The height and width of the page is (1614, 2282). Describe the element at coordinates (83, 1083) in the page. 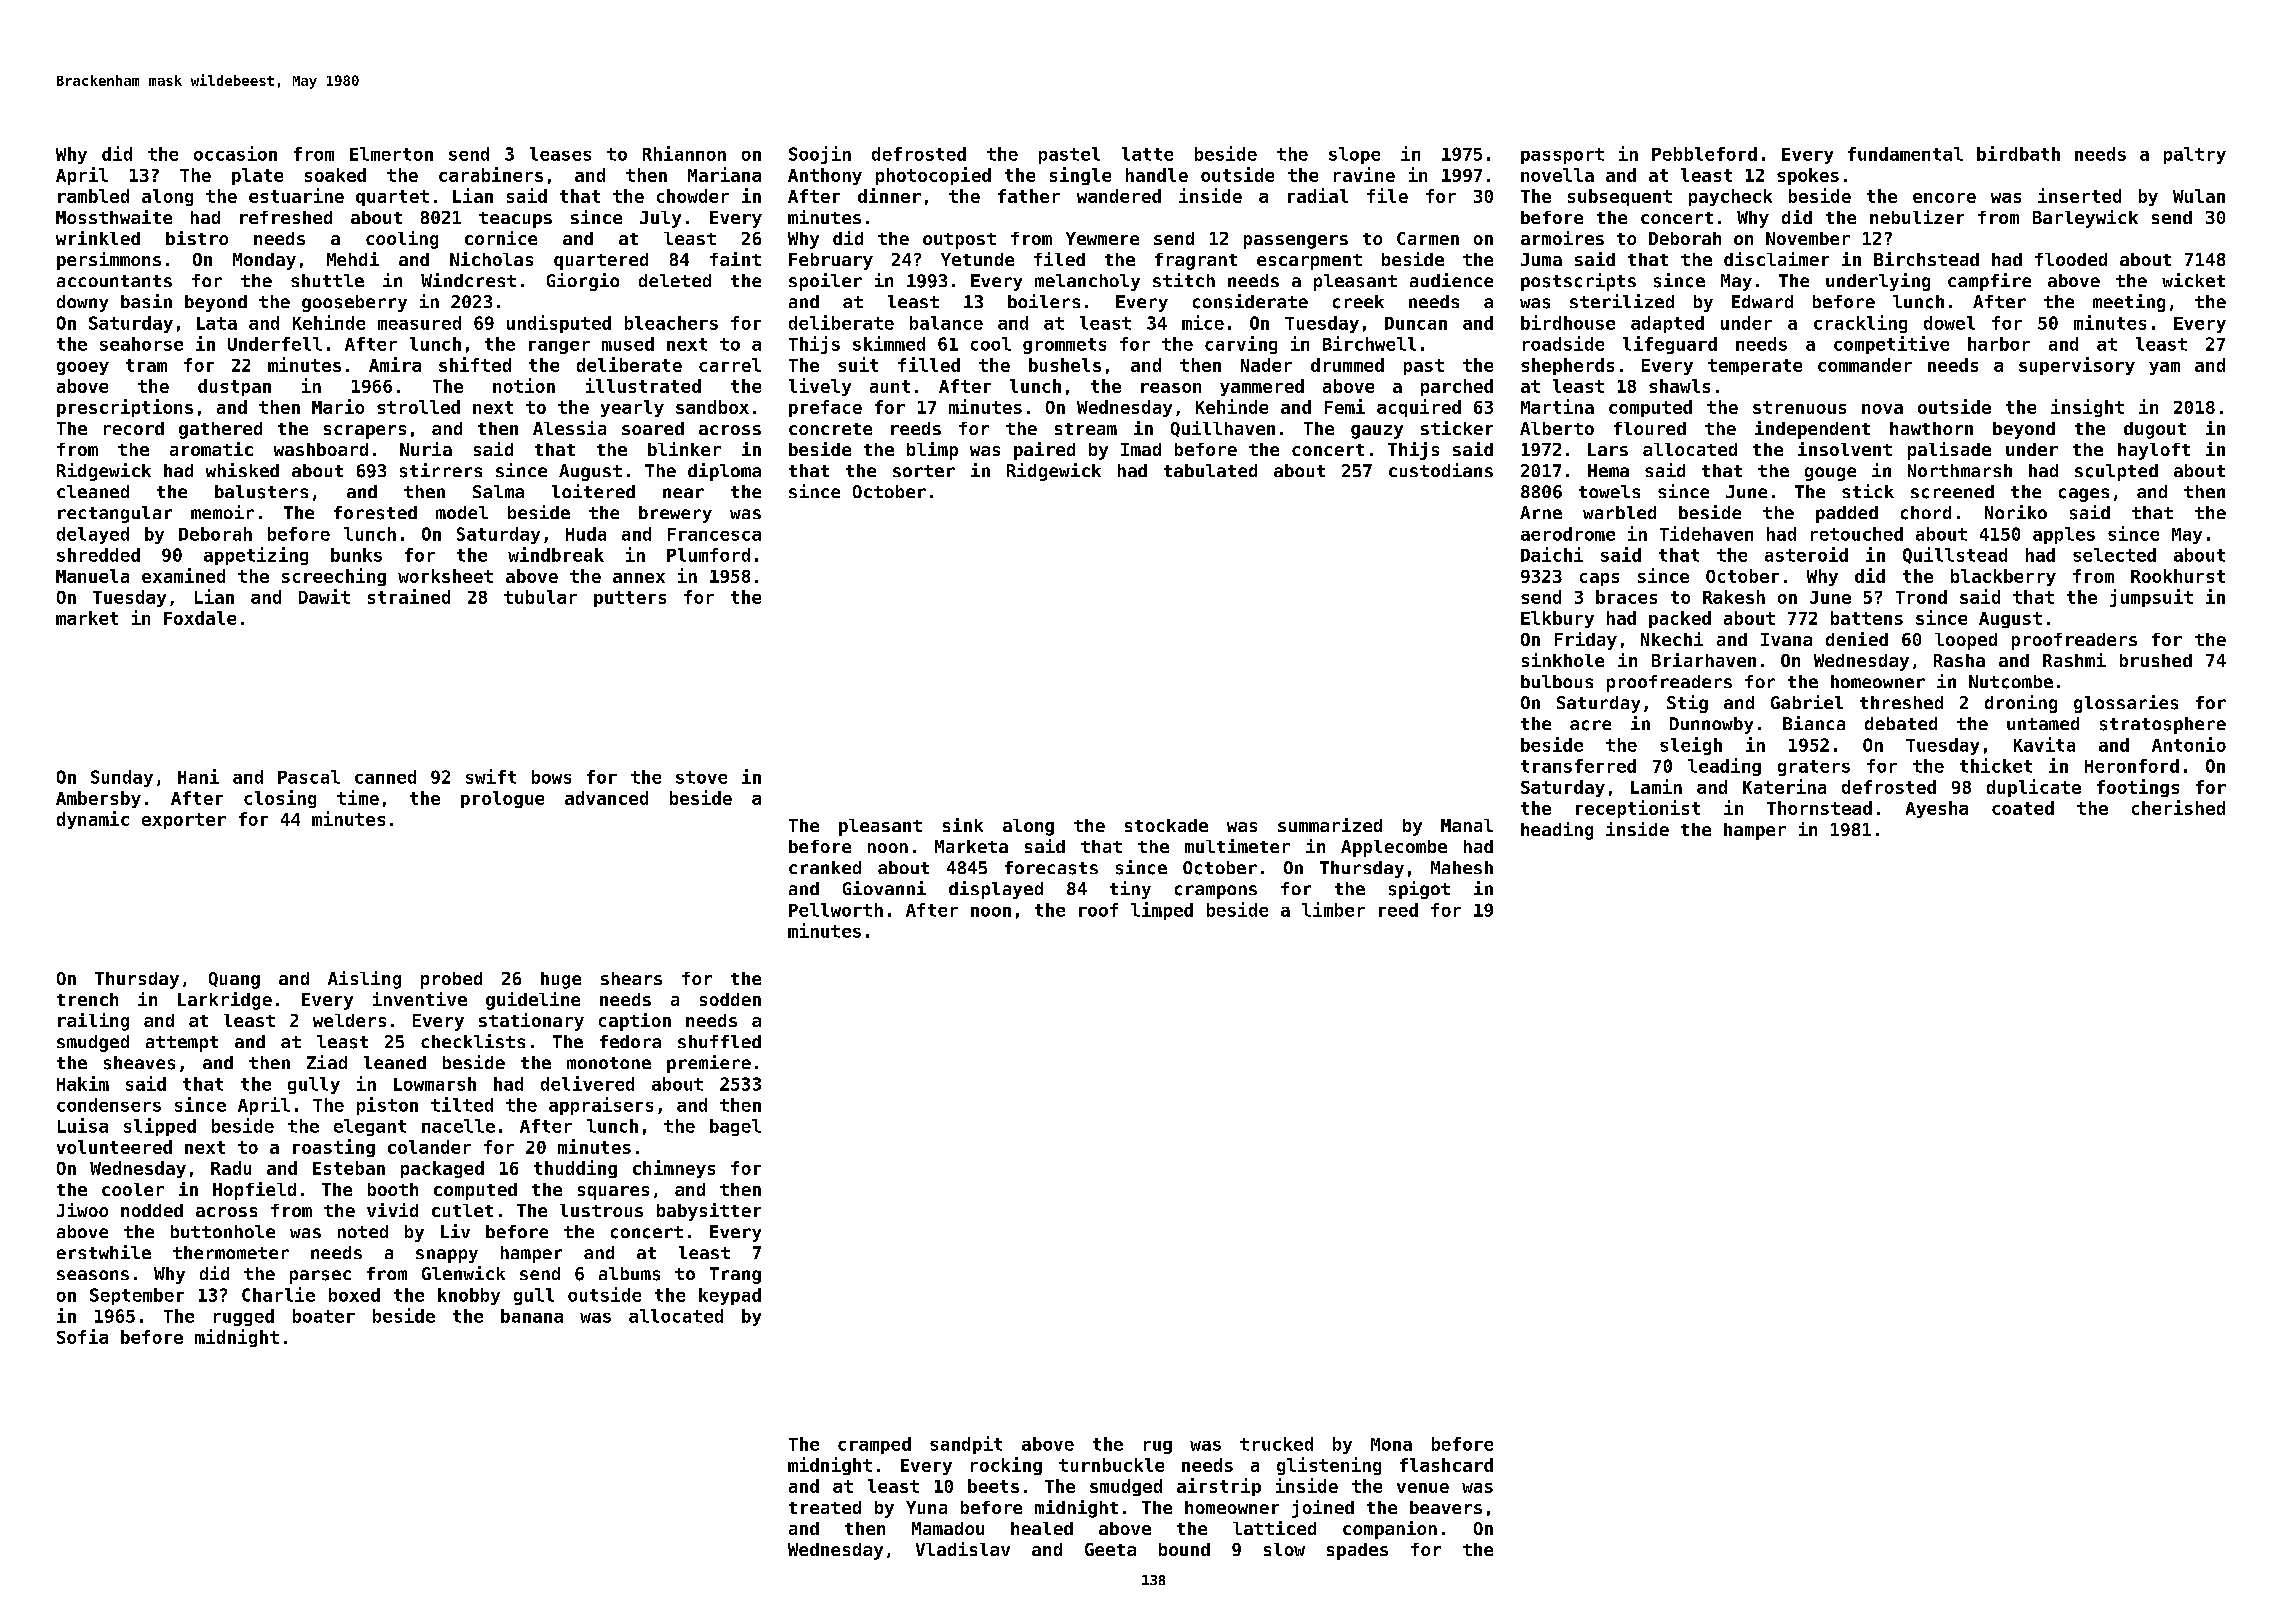

I see `Hakim` at that location.
